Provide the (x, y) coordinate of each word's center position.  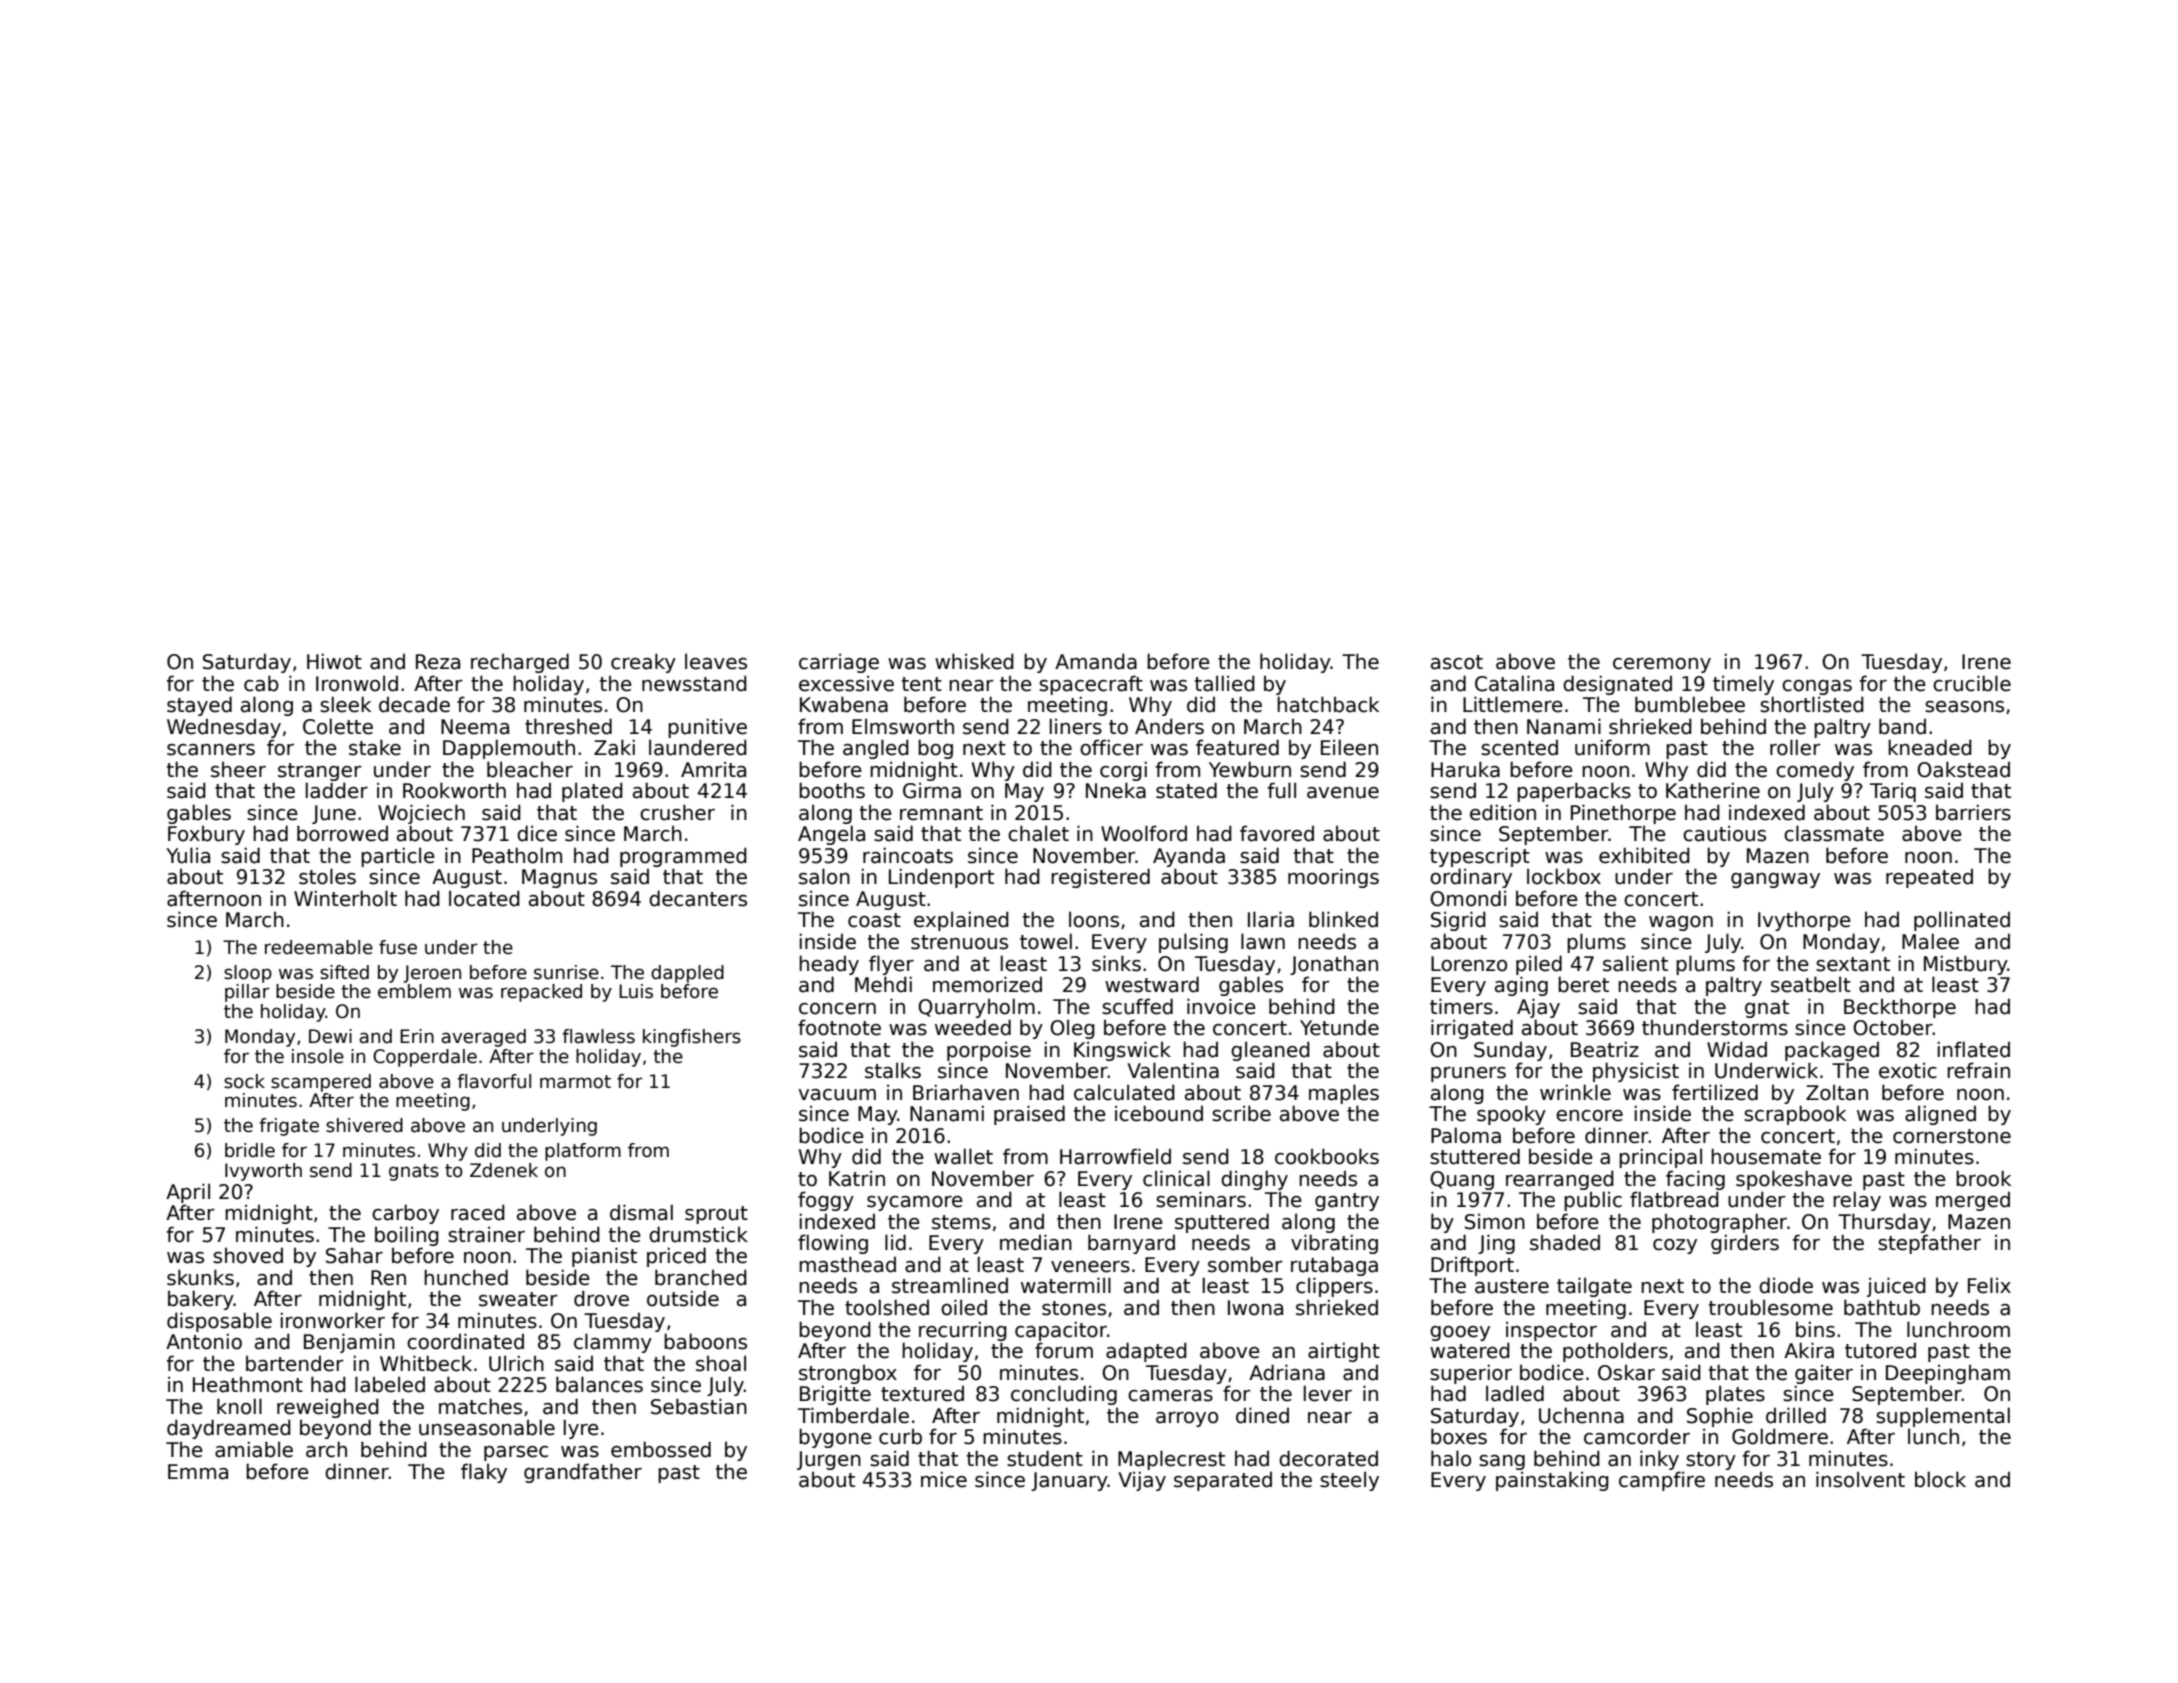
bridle (250, 1150)
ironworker (333, 1320)
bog (935, 749)
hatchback (1328, 704)
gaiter (1824, 1374)
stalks (893, 1070)
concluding (1064, 1395)
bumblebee (1690, 704)
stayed (199, 706)
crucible (1972, 683)
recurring (963, 1331)
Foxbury (206, 835)
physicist (1636, 1072)
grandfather (583, 1473)
